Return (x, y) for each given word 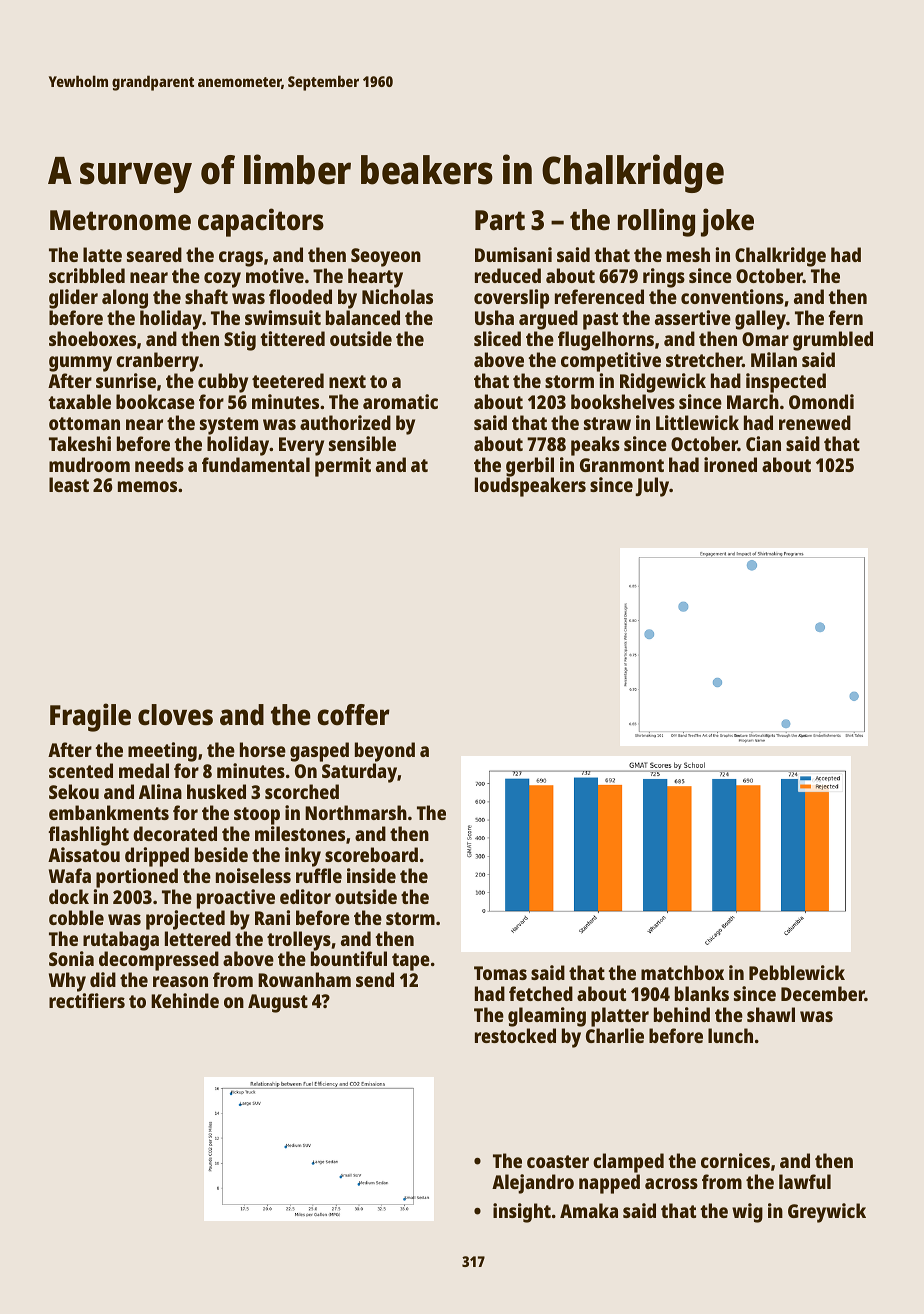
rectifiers (87, 1000)
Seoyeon (386, 257)
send (375, 979)
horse (263, 749)
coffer (353, 715)
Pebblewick (797, 972)
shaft (206, 296)
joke (727, 222)
